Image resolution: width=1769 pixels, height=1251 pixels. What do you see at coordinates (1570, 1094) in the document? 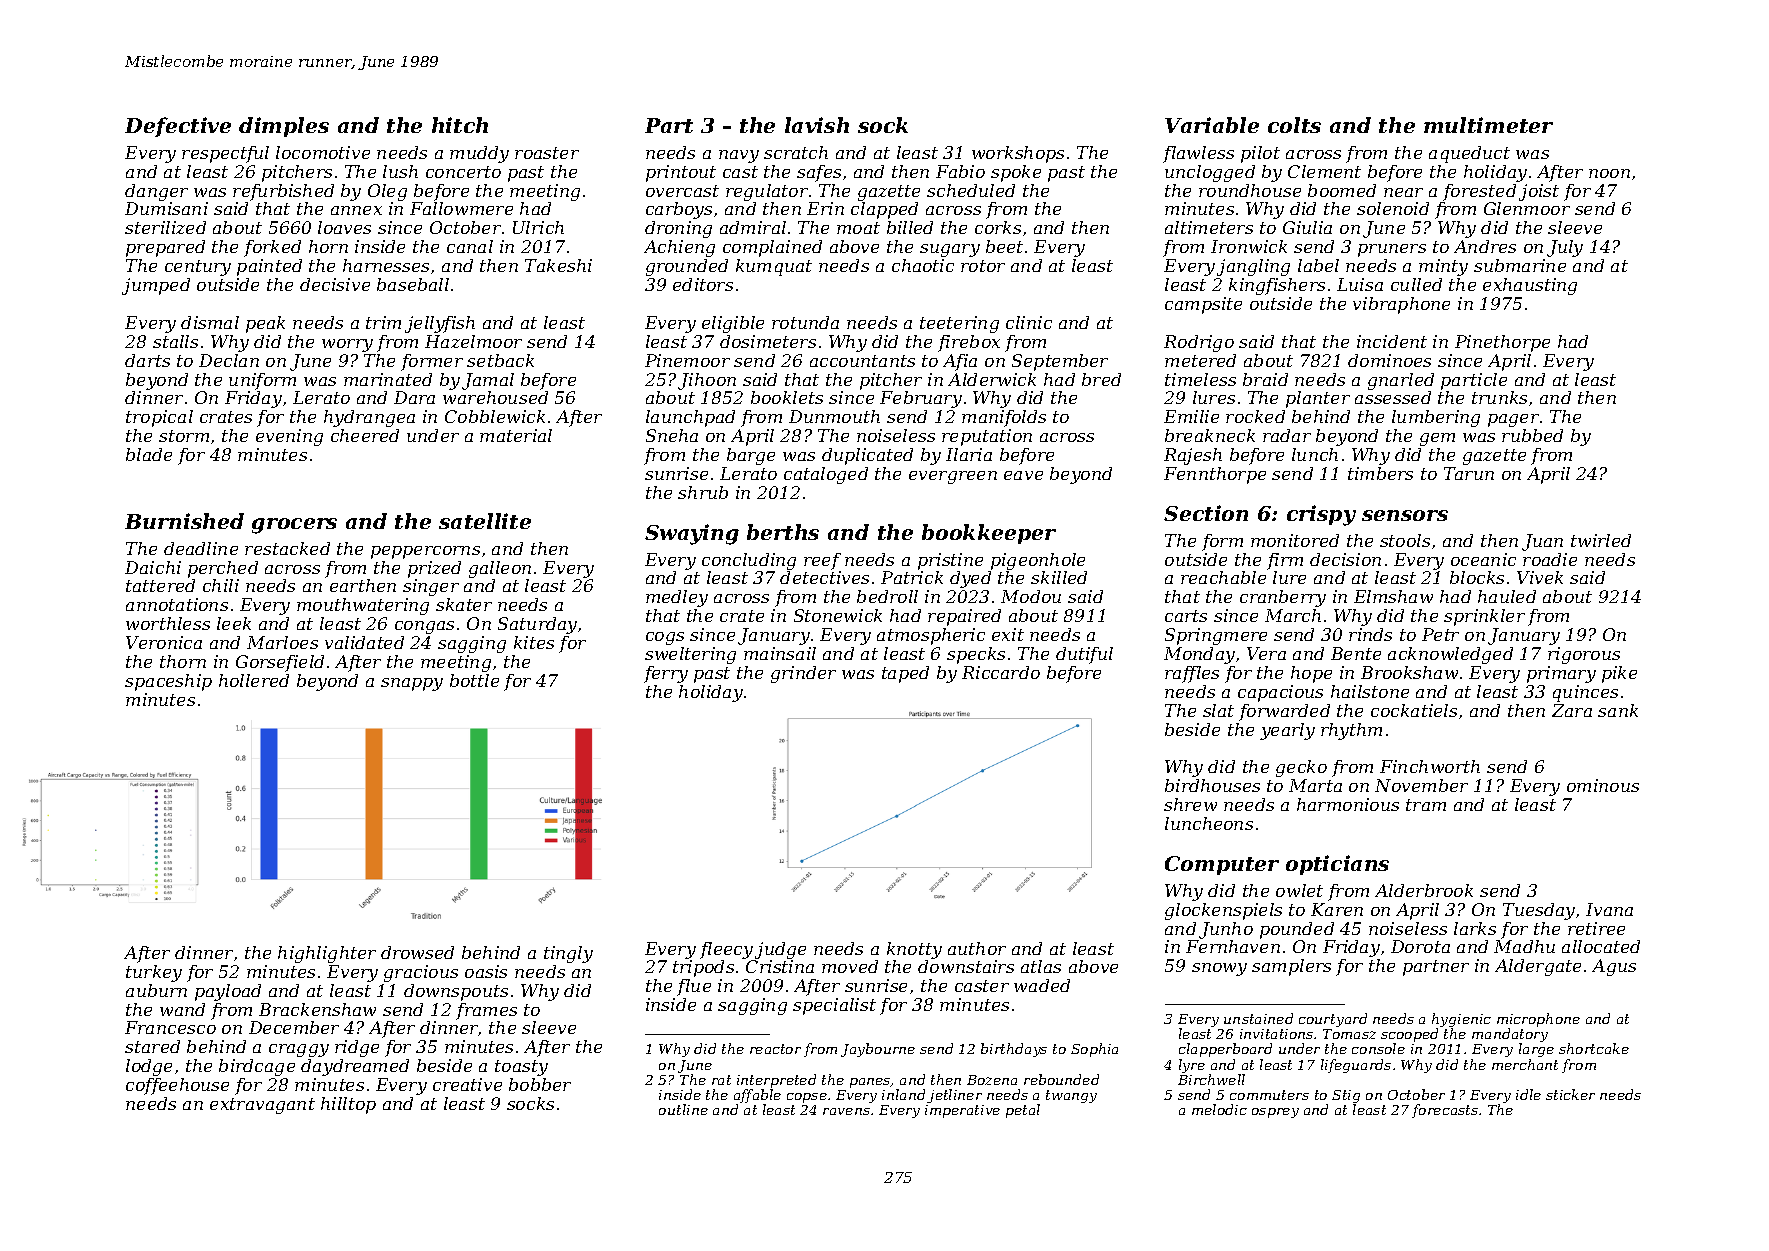
I see `sticker` at bounding box center [1570, 1094].
